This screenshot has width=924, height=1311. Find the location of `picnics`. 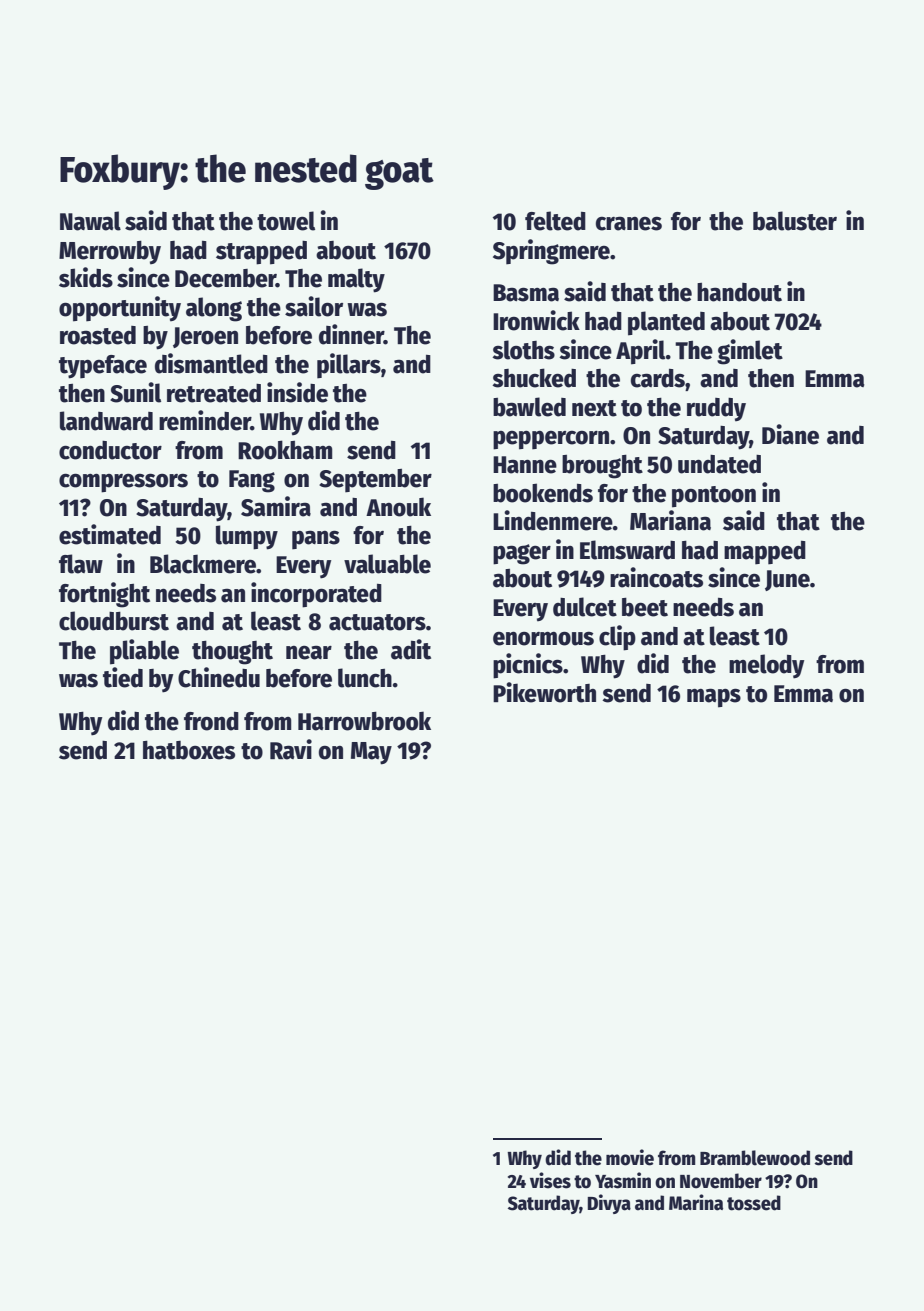

picnics is located at coordinates (528, 666).
